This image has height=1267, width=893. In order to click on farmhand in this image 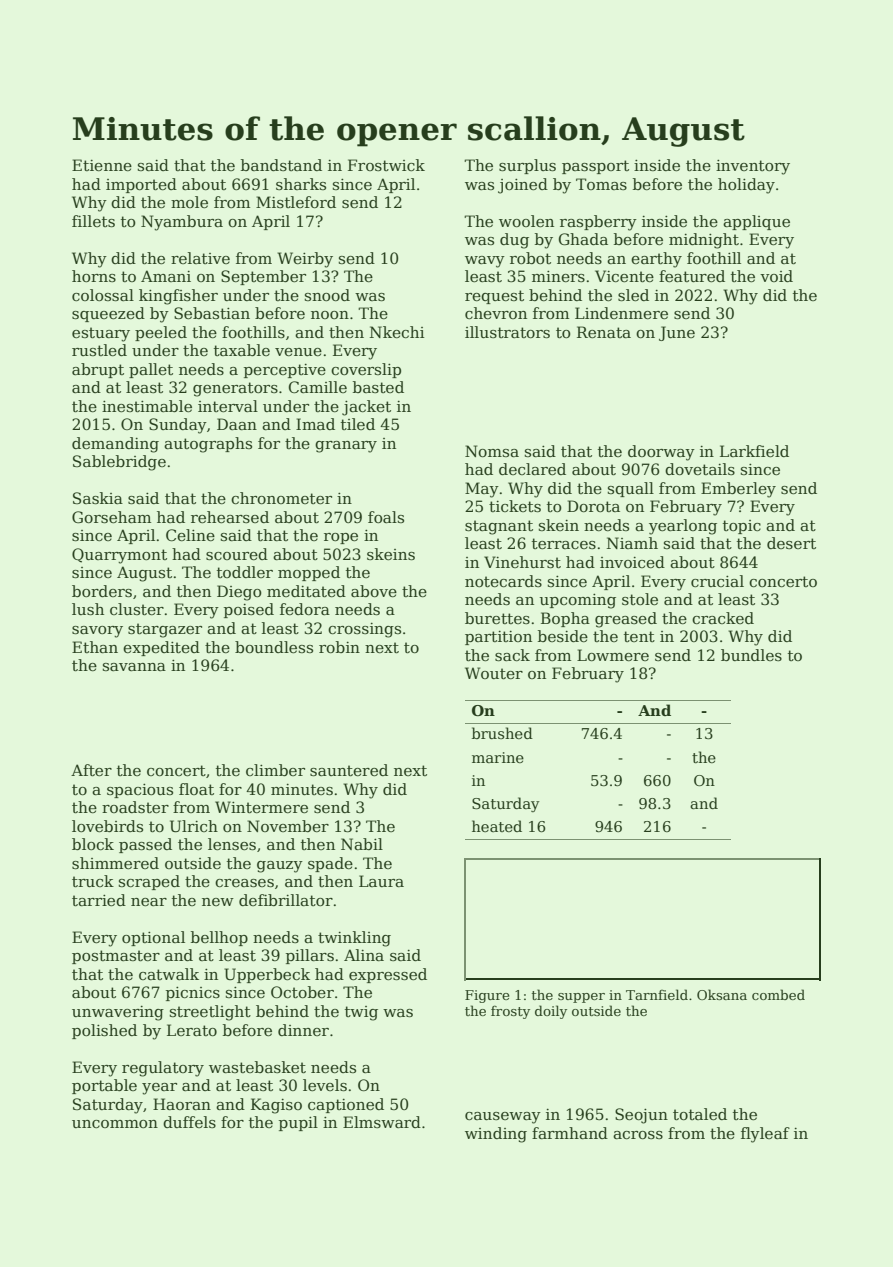, I will do `click(570, 1133)`.
